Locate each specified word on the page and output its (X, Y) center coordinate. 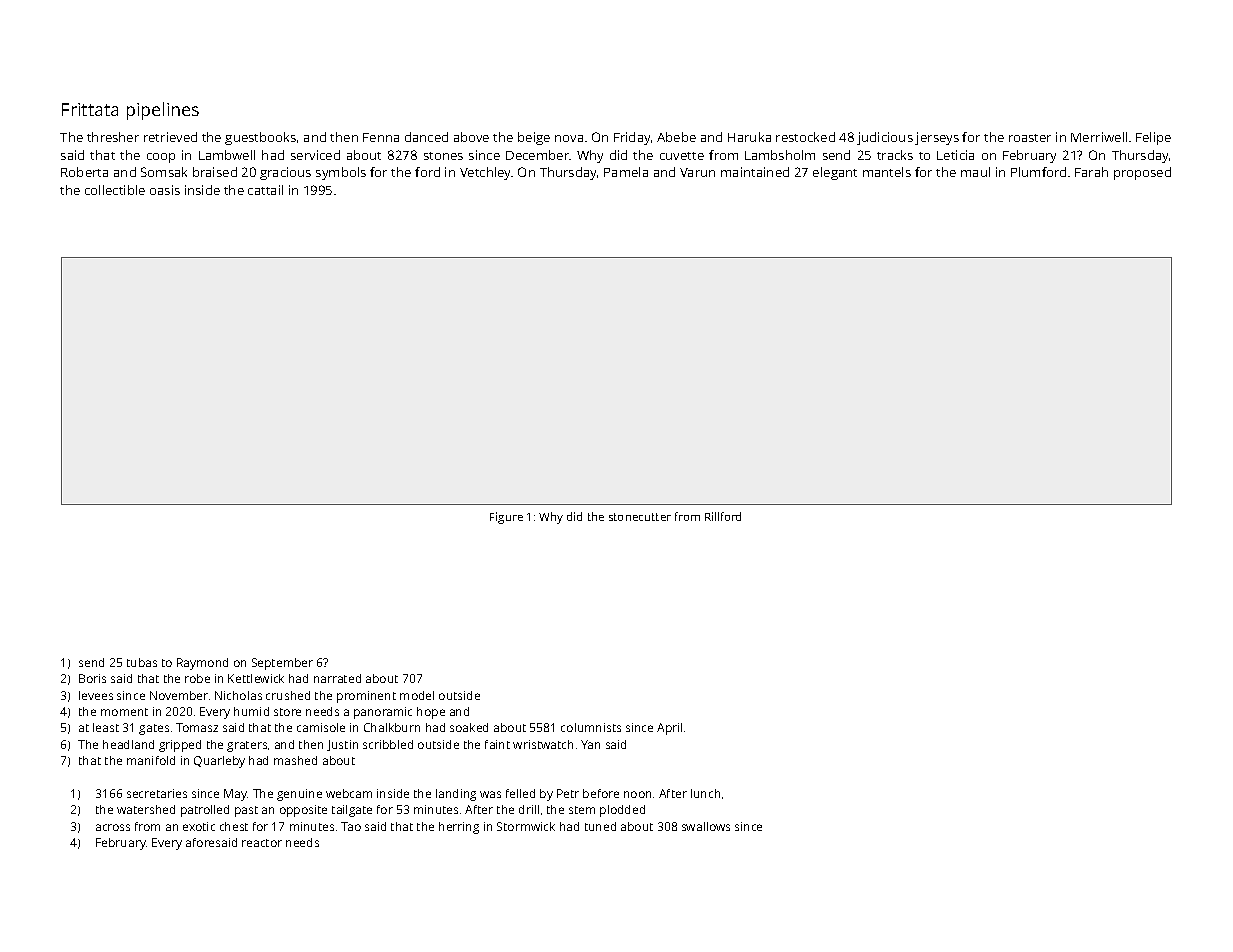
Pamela (626, 172)
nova (569, 138)
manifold (151, 760)
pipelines (163, 111)
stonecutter (640, 517)
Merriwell (1099, 137)
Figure (506, 518)
